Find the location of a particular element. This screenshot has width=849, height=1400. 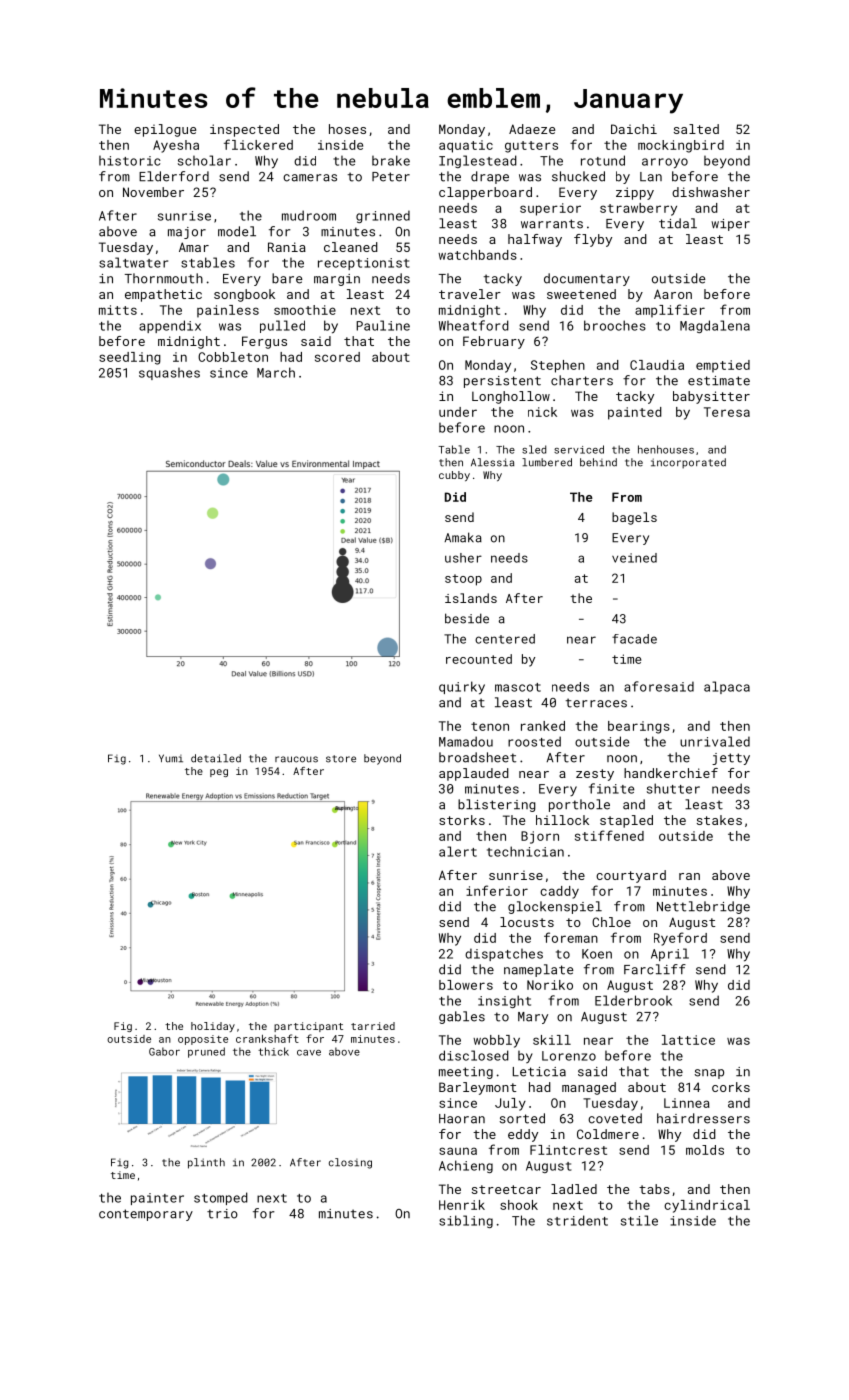

quirky is located at coordinates (462, 688).
